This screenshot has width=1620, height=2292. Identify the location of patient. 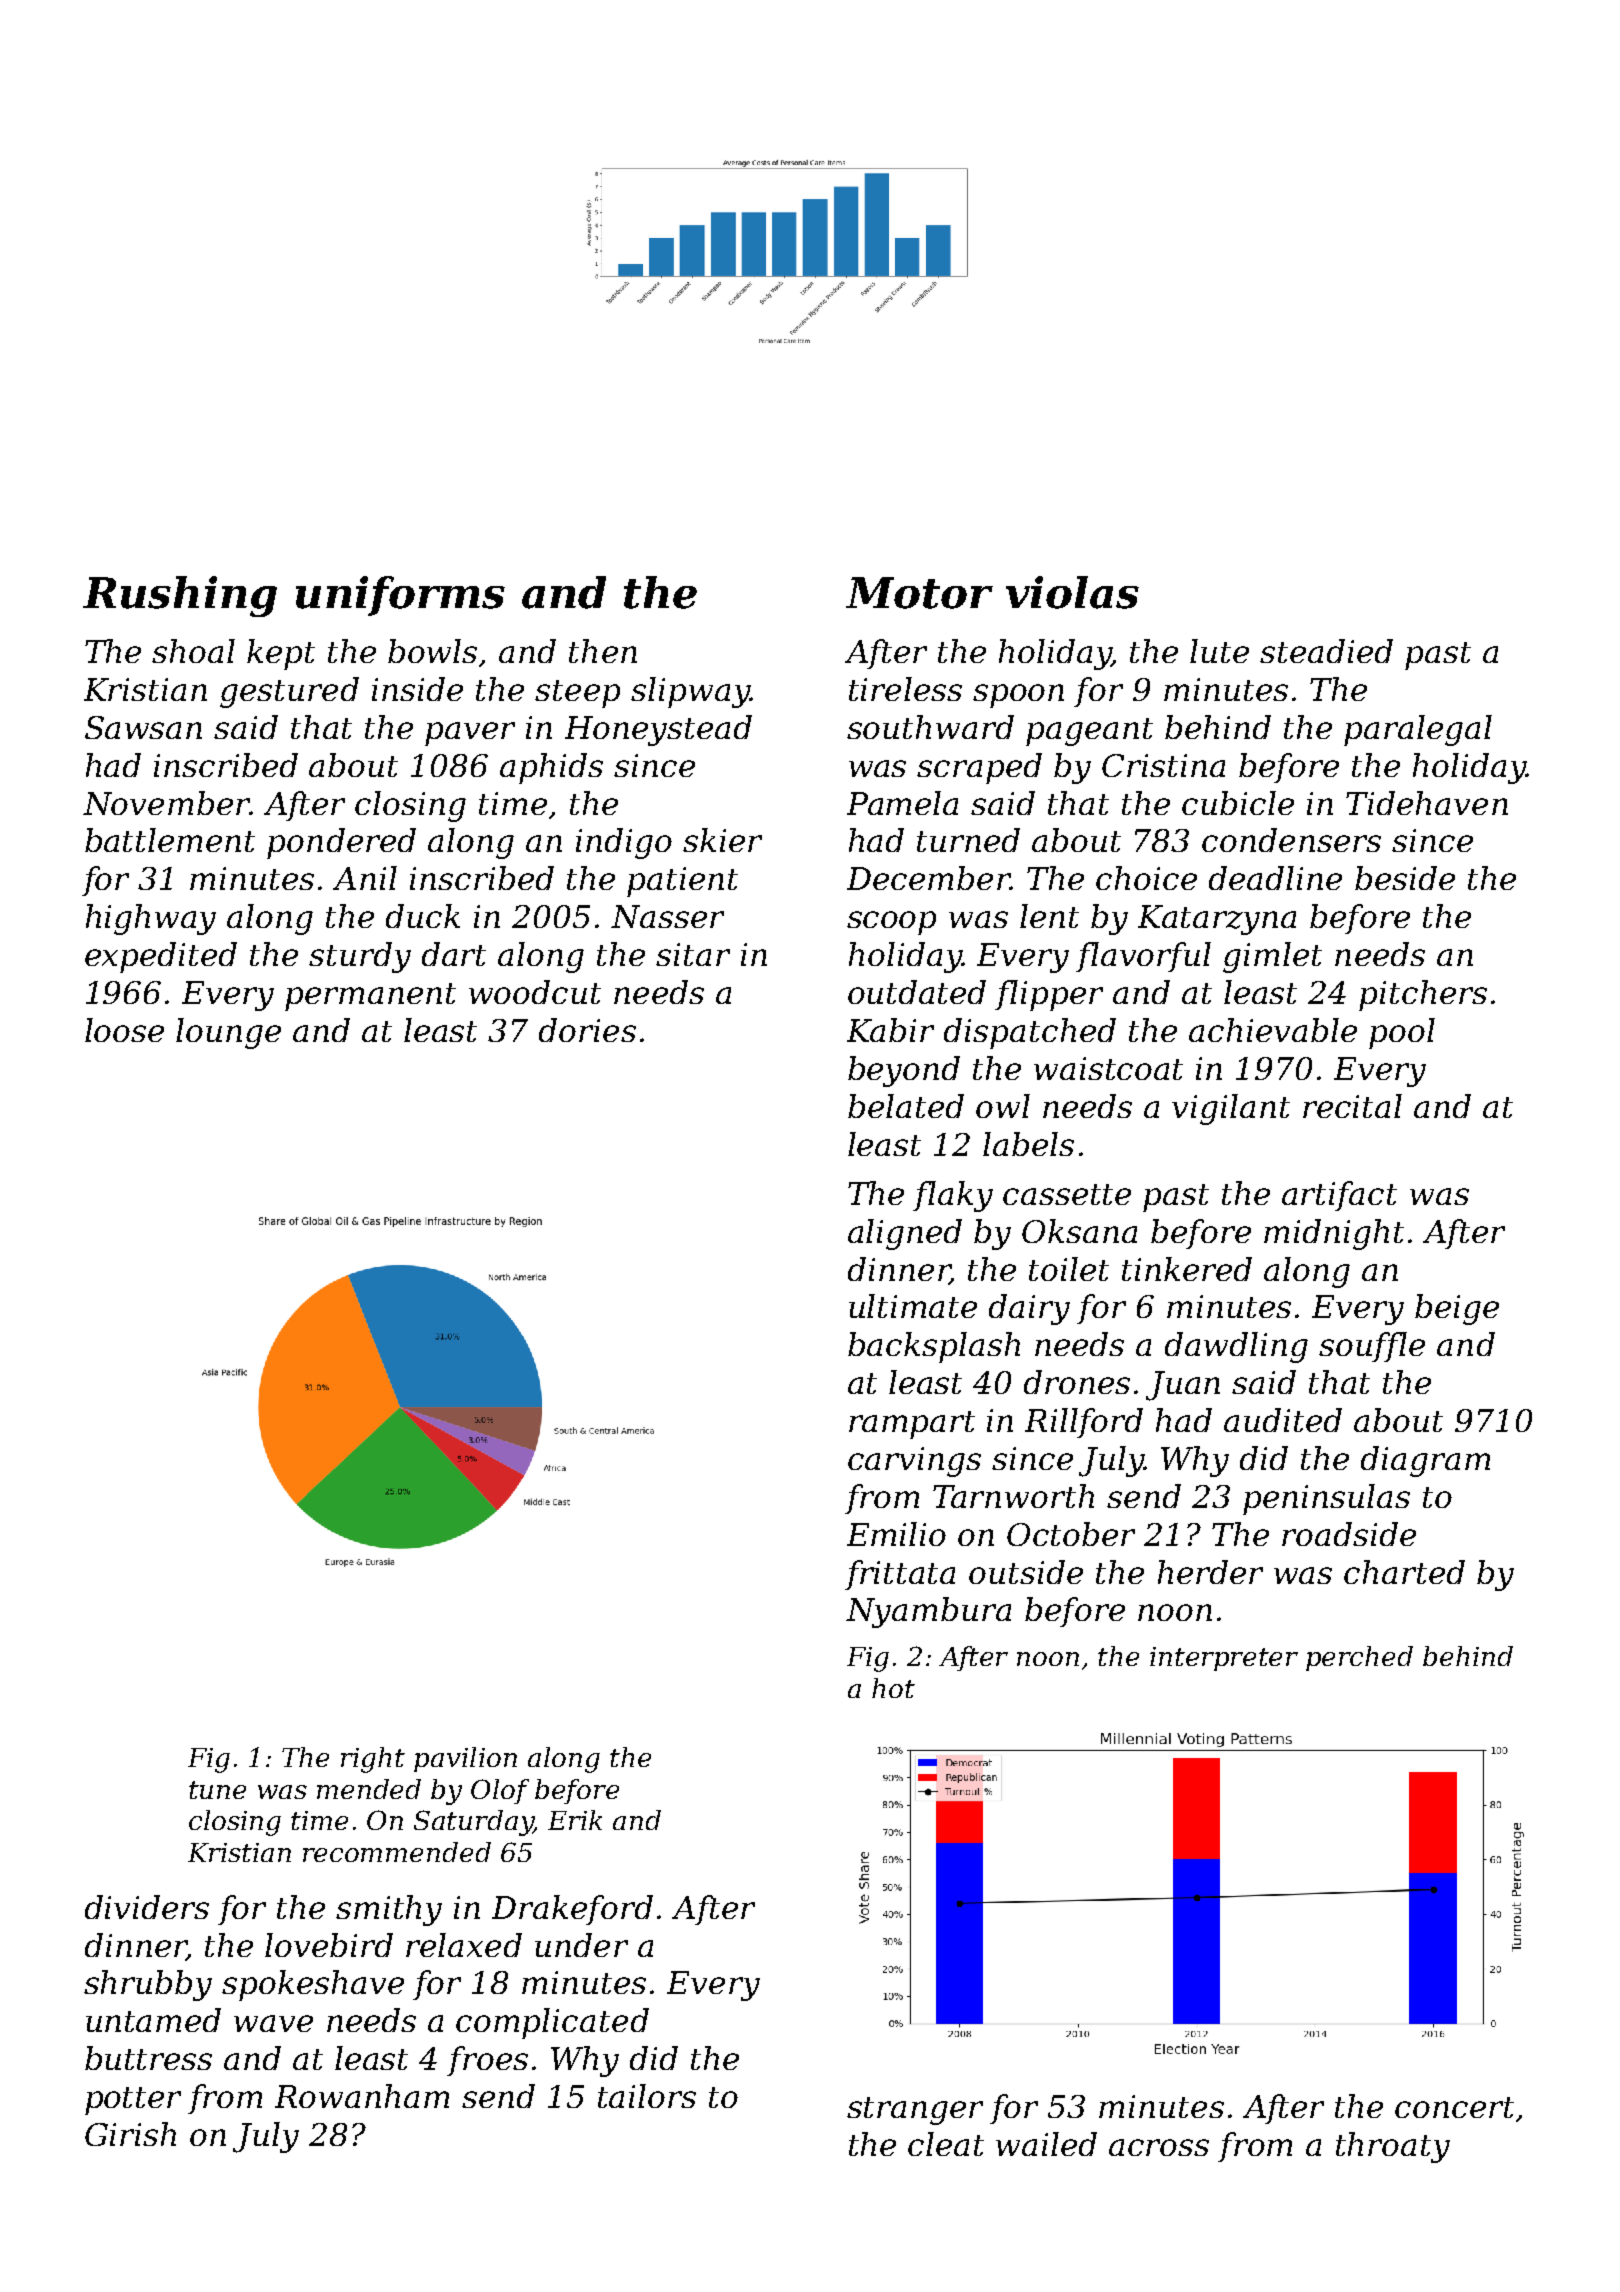
(682, 882).
